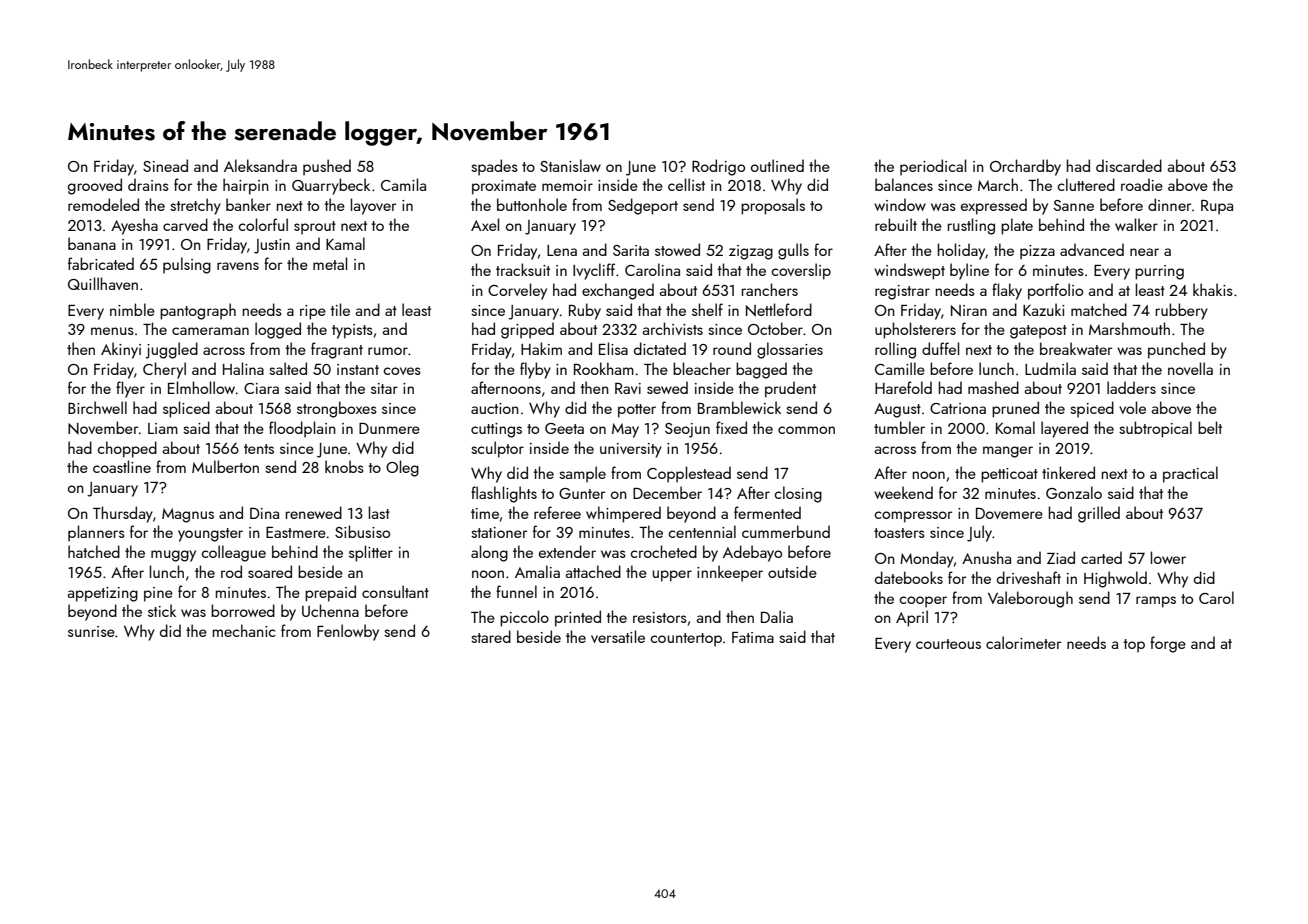 Image resolution: width=1308 pixels, height=924 pixels. I want to click on Rupa, so click(1217, 207).
